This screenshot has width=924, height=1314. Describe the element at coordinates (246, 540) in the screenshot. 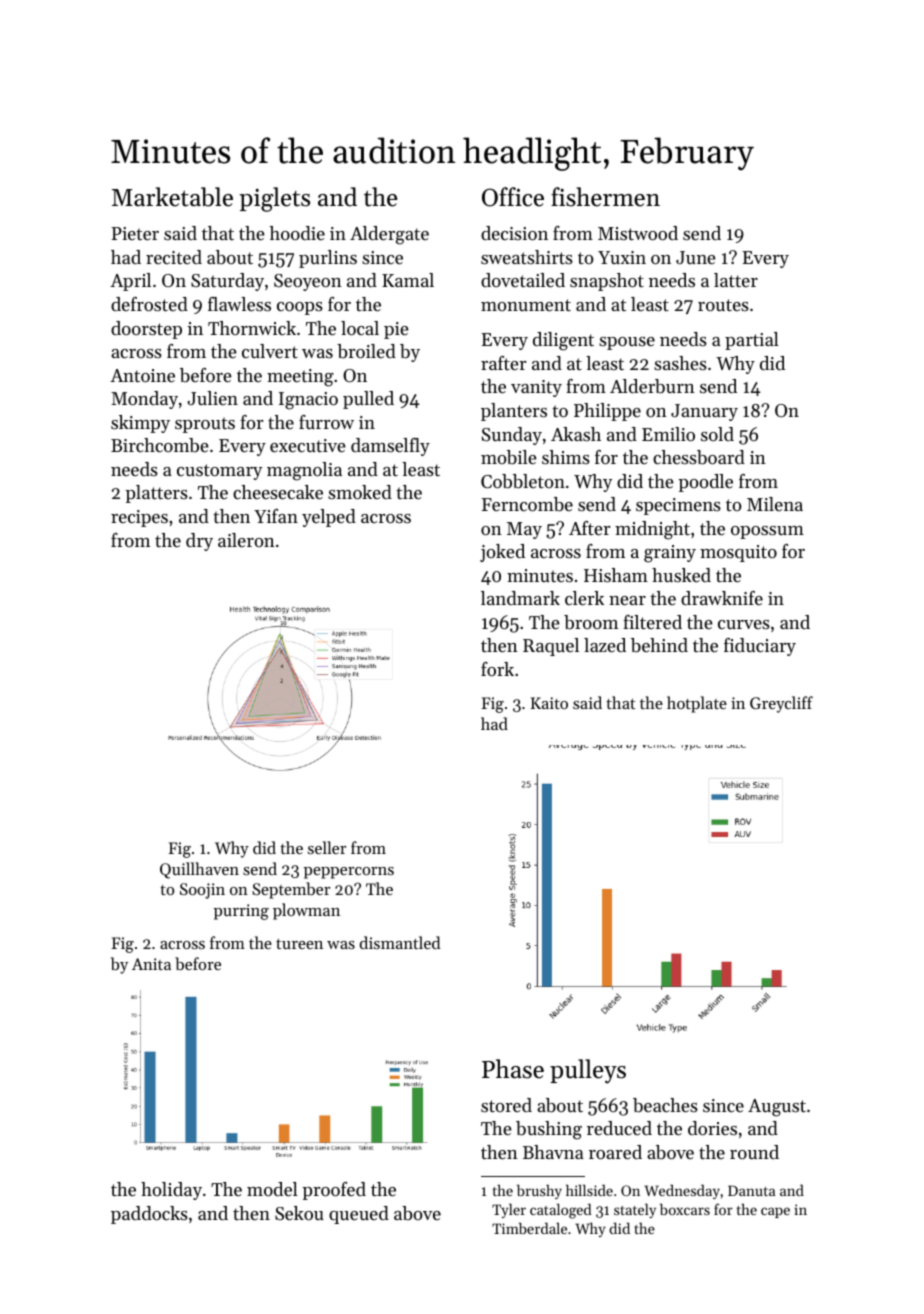

I see `aileron` at that location.
